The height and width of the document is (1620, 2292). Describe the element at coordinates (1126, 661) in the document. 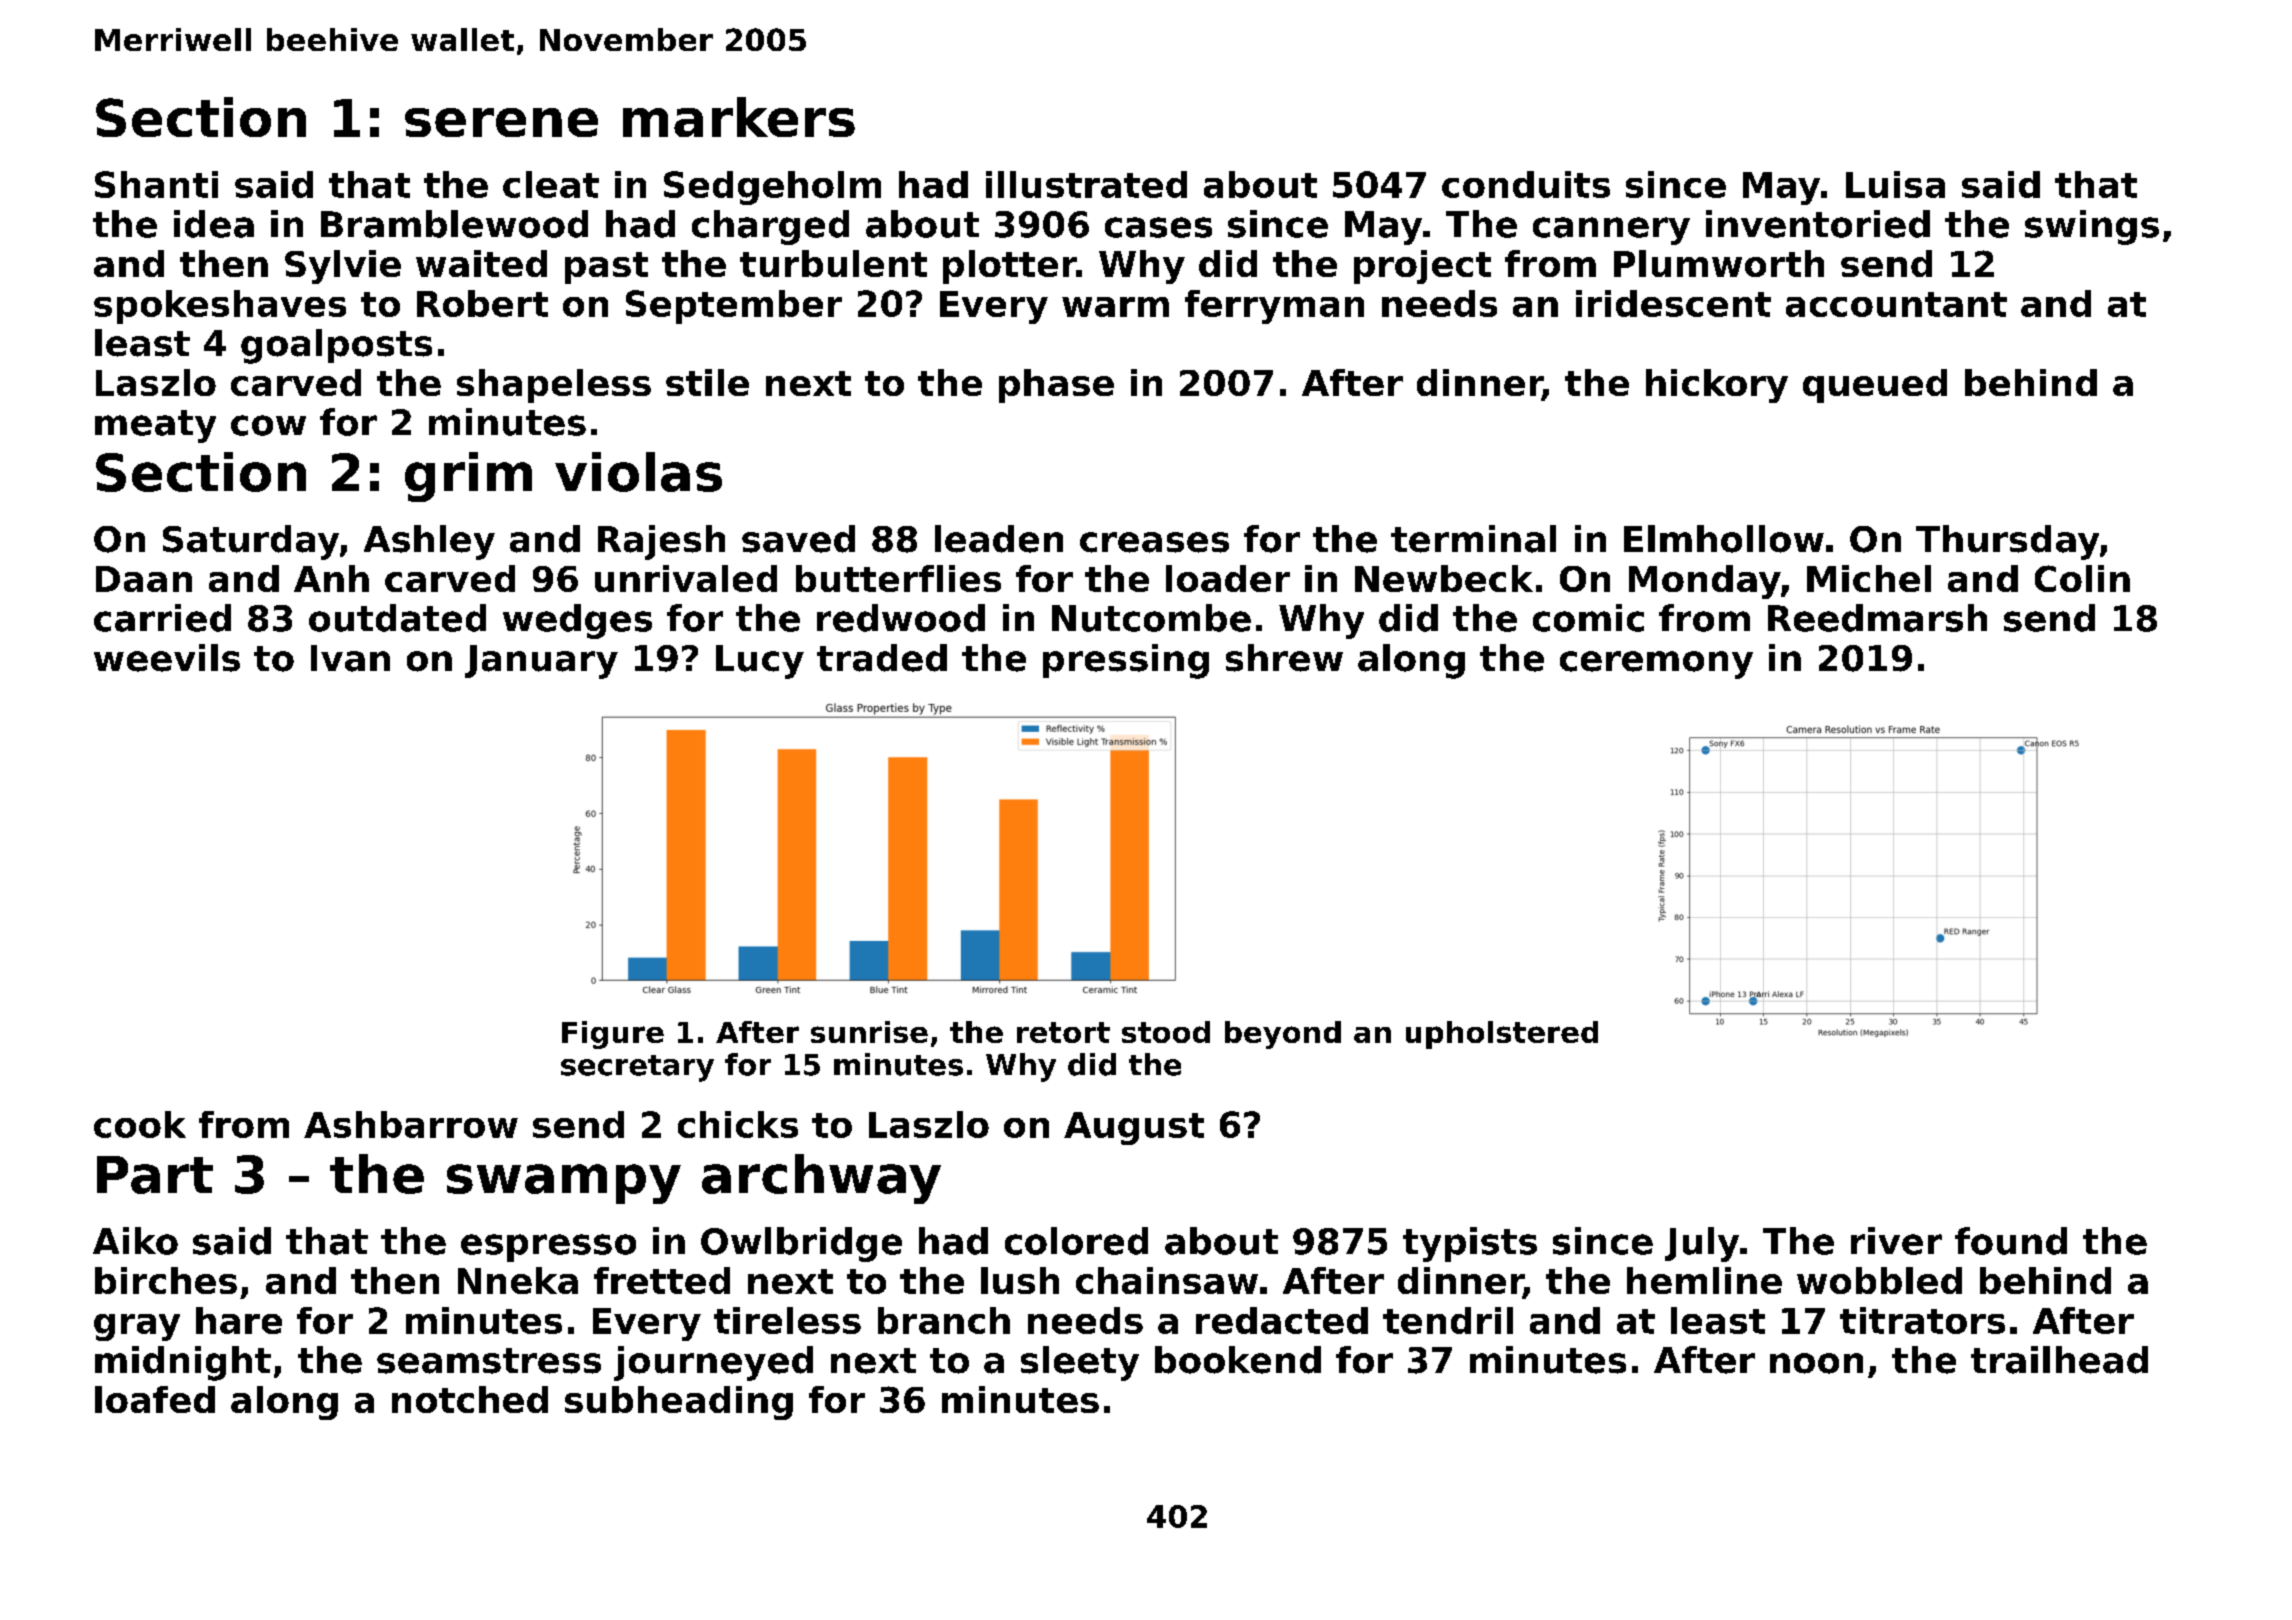

I see `pressing` at that location.
